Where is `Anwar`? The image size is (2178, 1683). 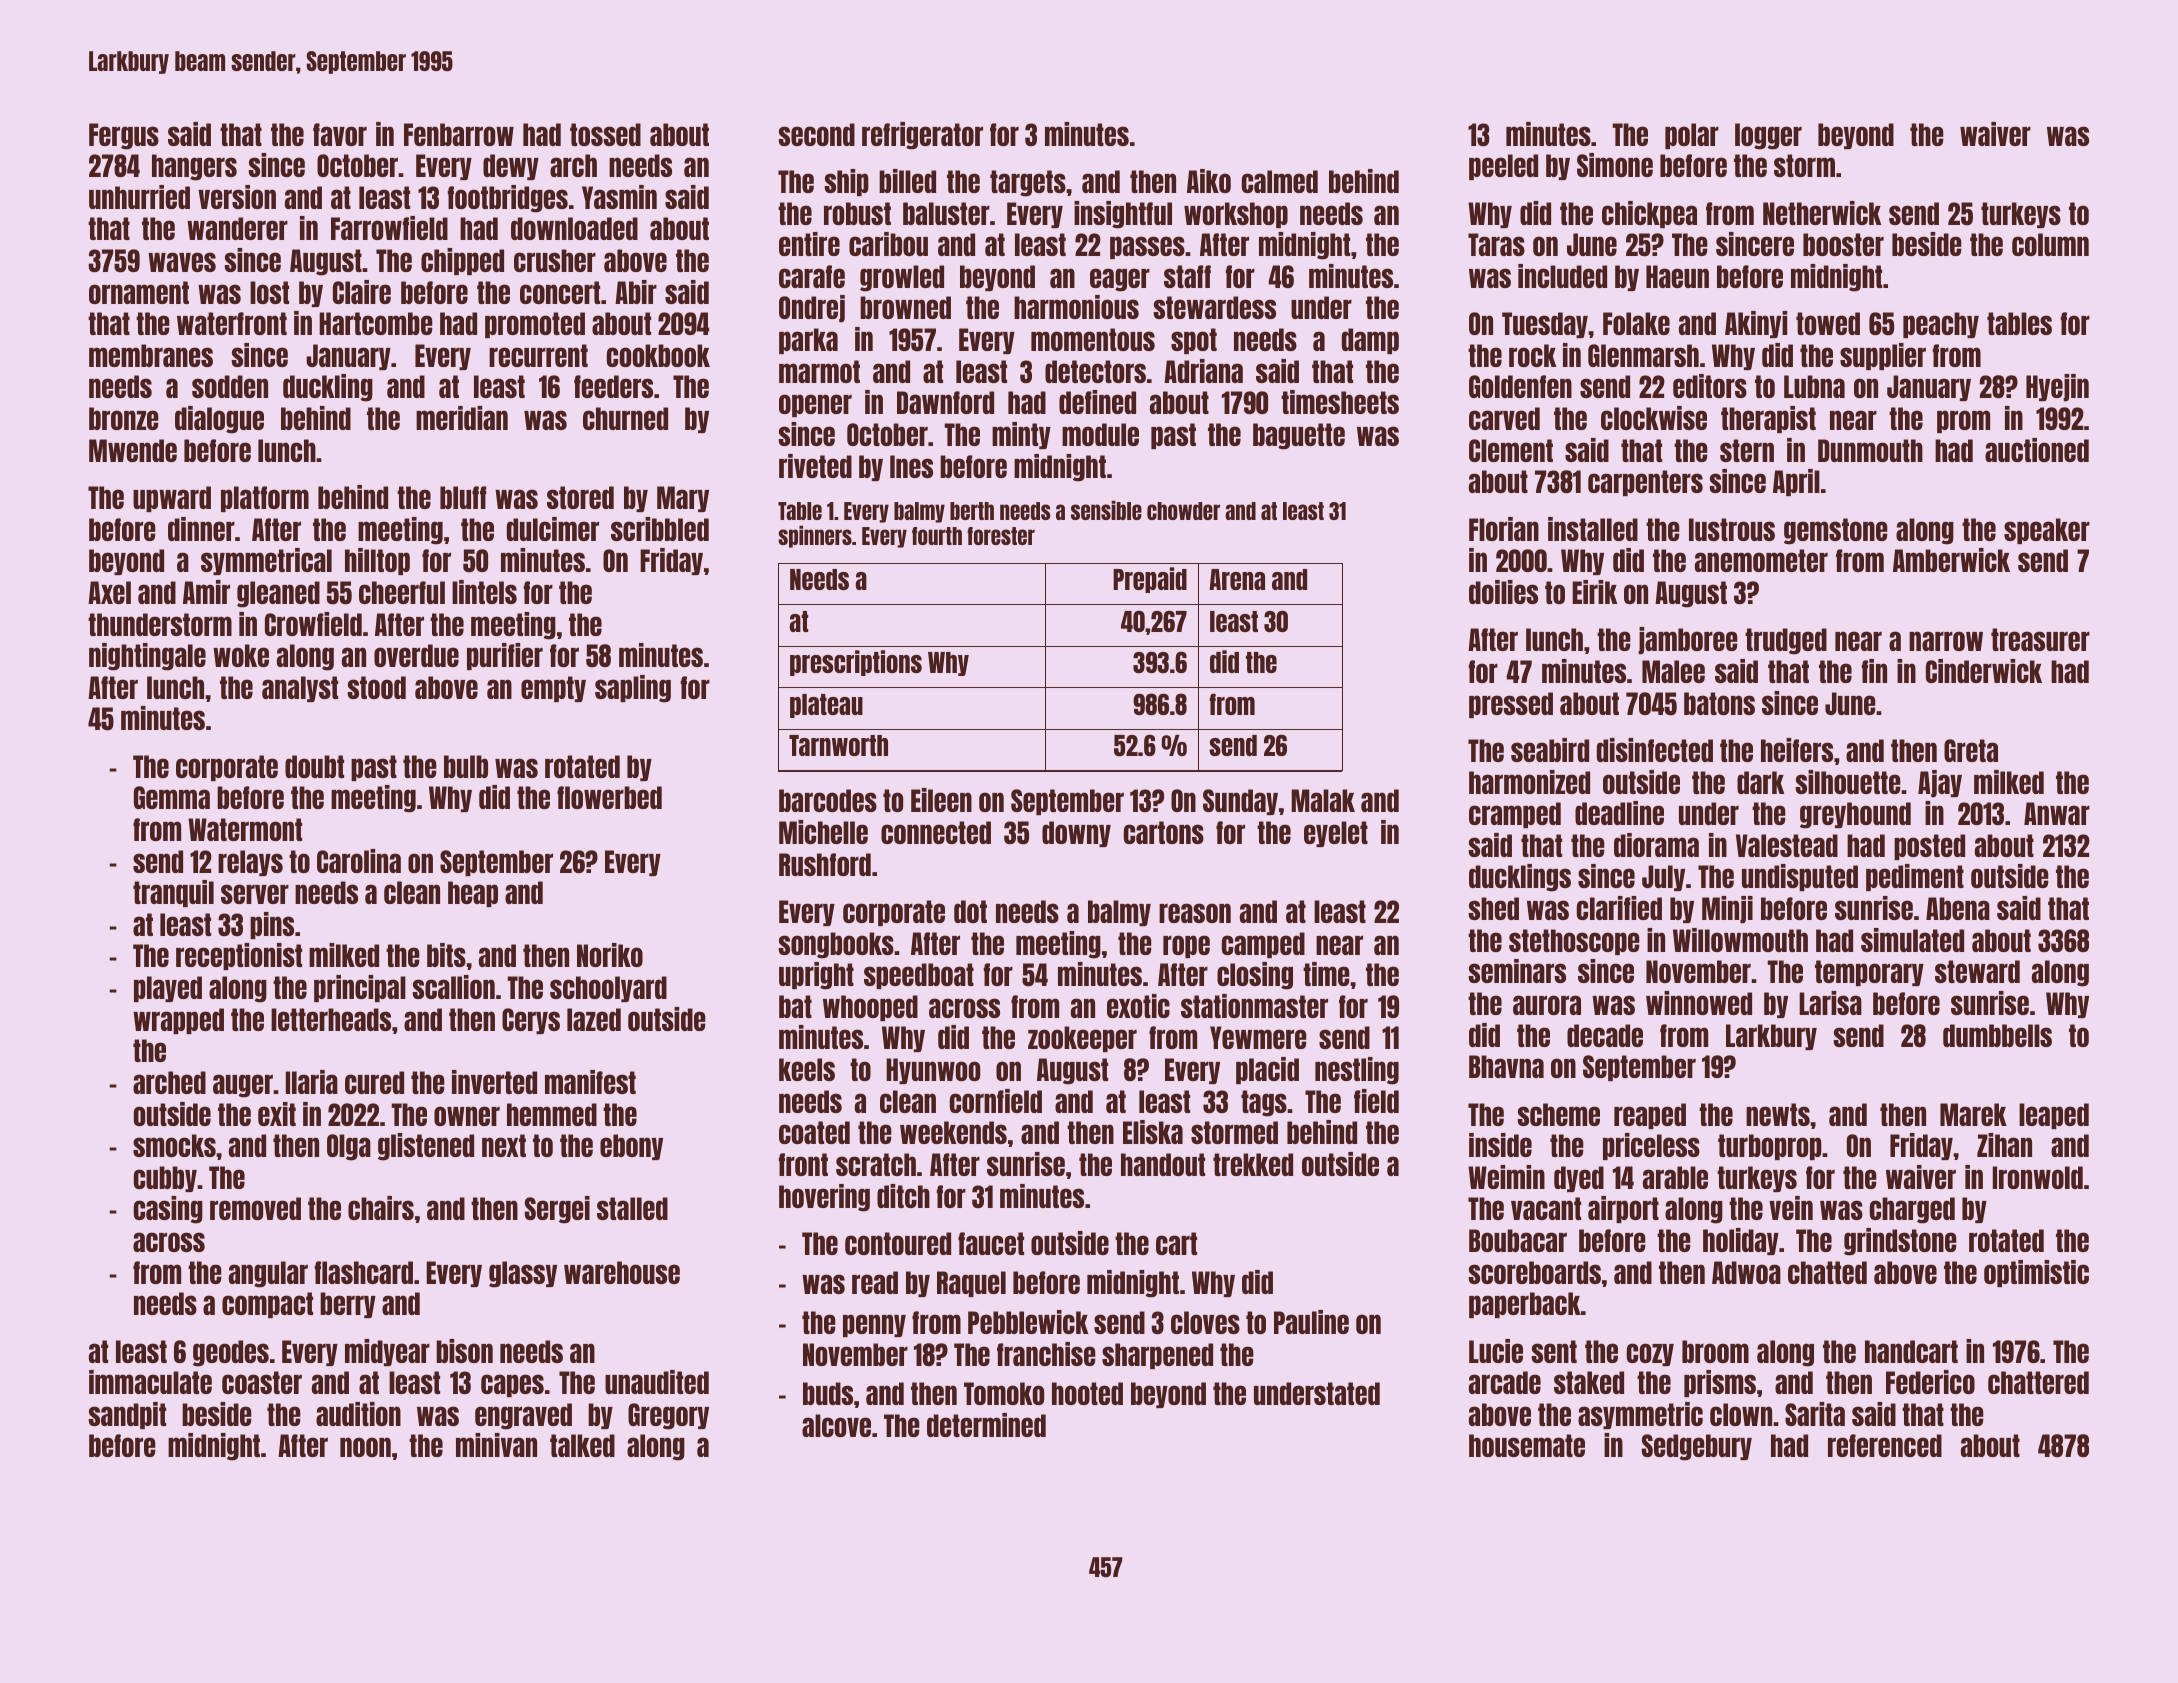
Anwar is located at coordinates (2057, 813).
